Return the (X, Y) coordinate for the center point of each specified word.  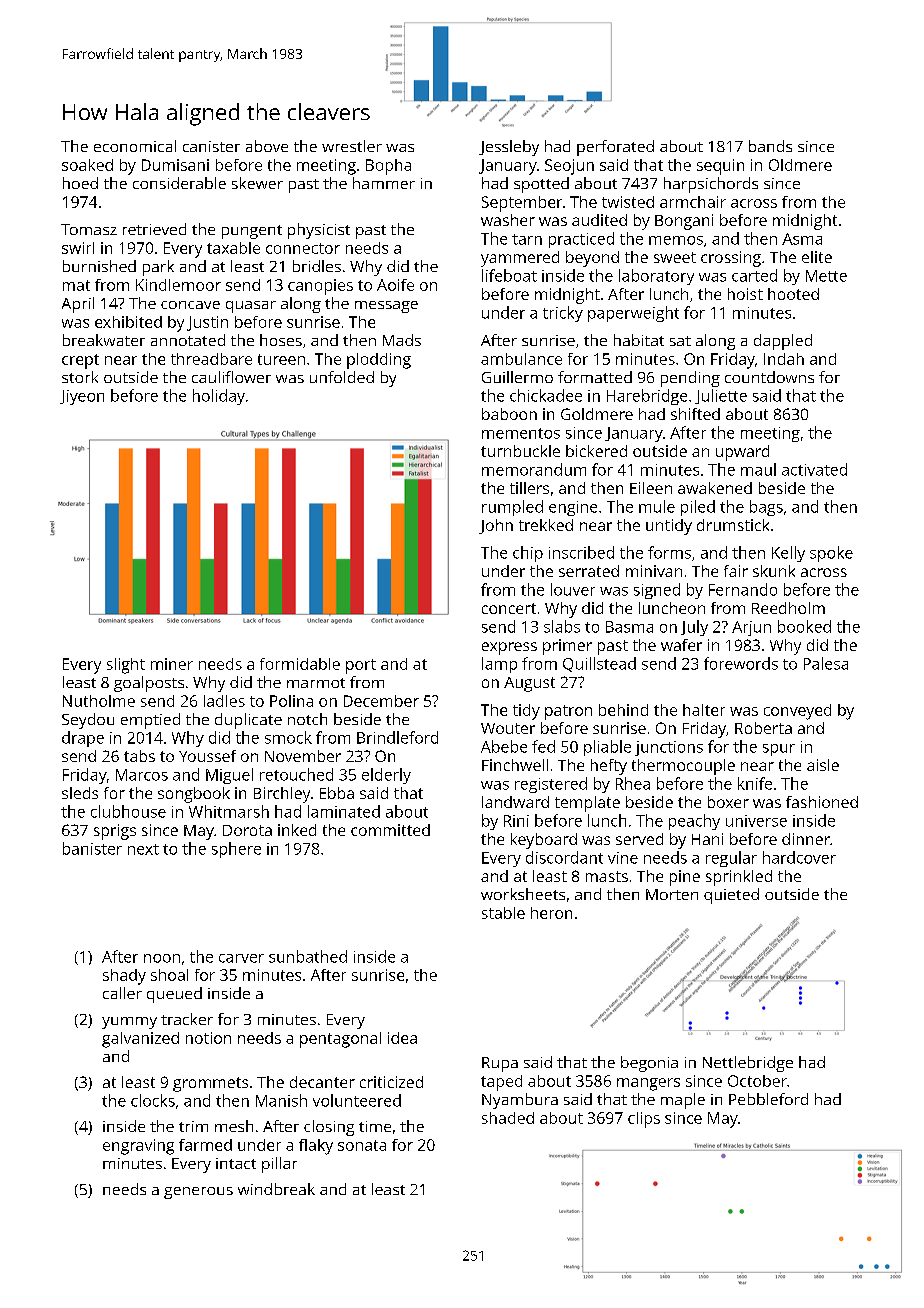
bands (770, 146)
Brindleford (397, 737)
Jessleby (509, 148)
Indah (784, 359)
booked (804, 626)
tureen (281, 359)
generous (198, 1193)
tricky (563, 314)
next (143, 849)
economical (135, 146)
